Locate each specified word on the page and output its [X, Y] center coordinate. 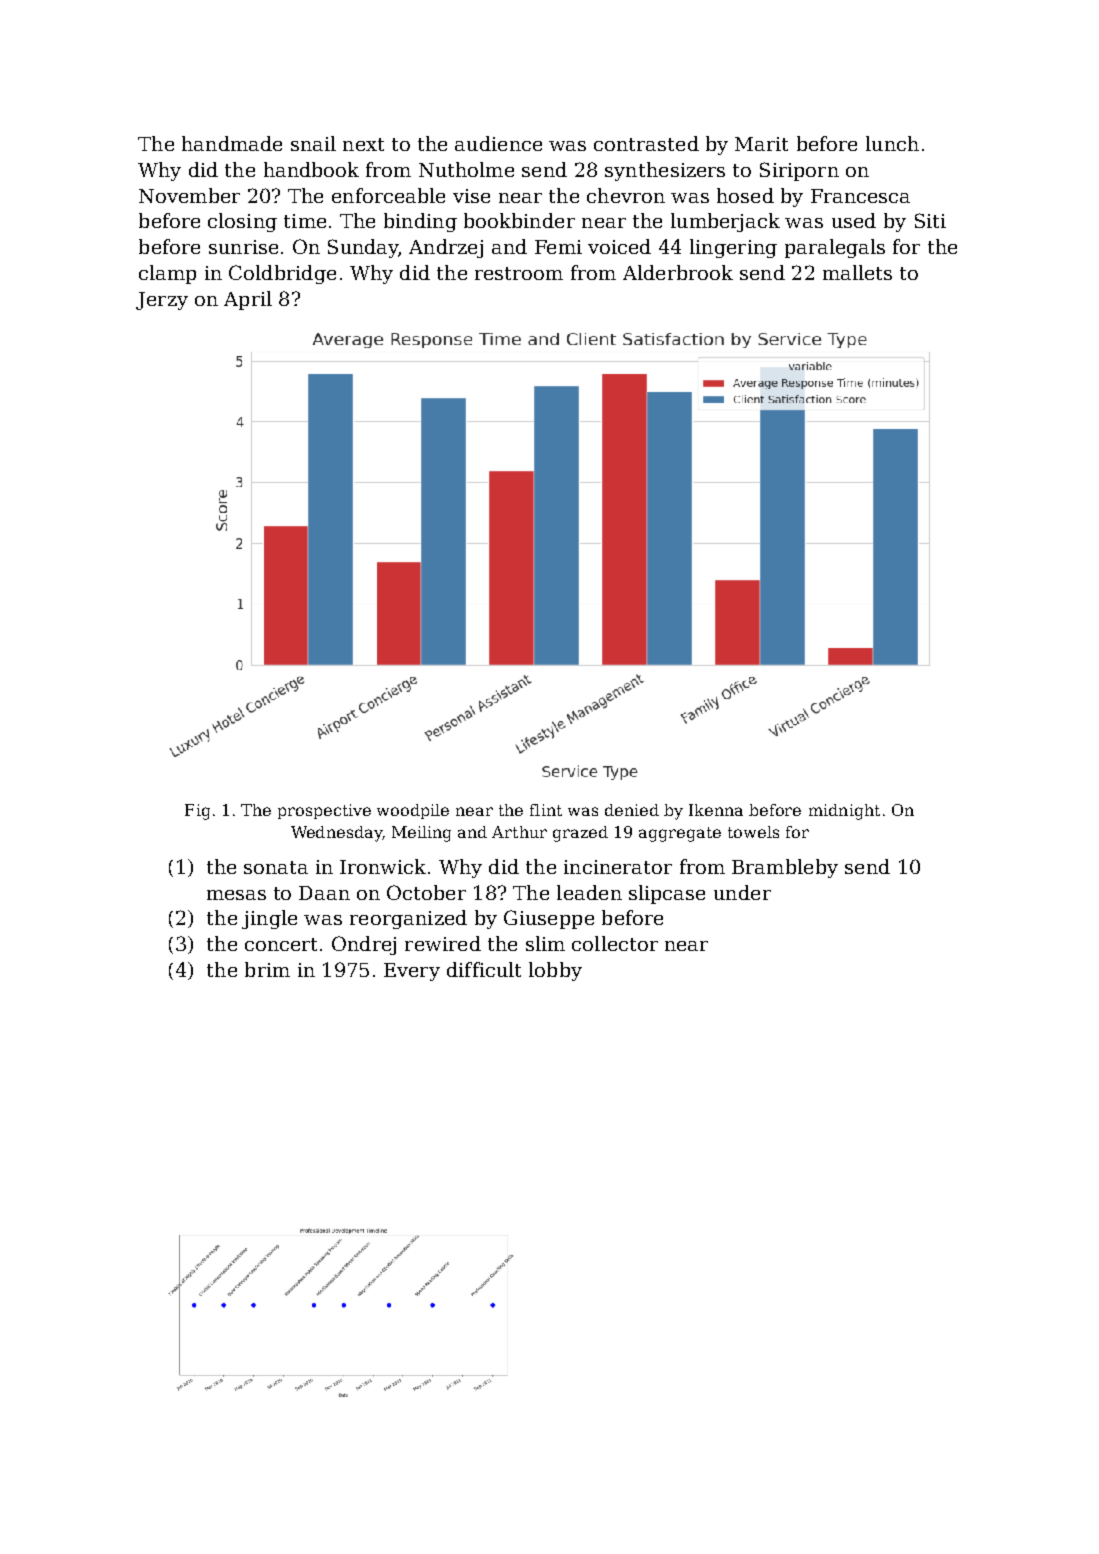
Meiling [421, 834]
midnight [844, 812]
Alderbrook [678, 272]
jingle [269, 919]
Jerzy [162, 301]
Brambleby [785, 868]
